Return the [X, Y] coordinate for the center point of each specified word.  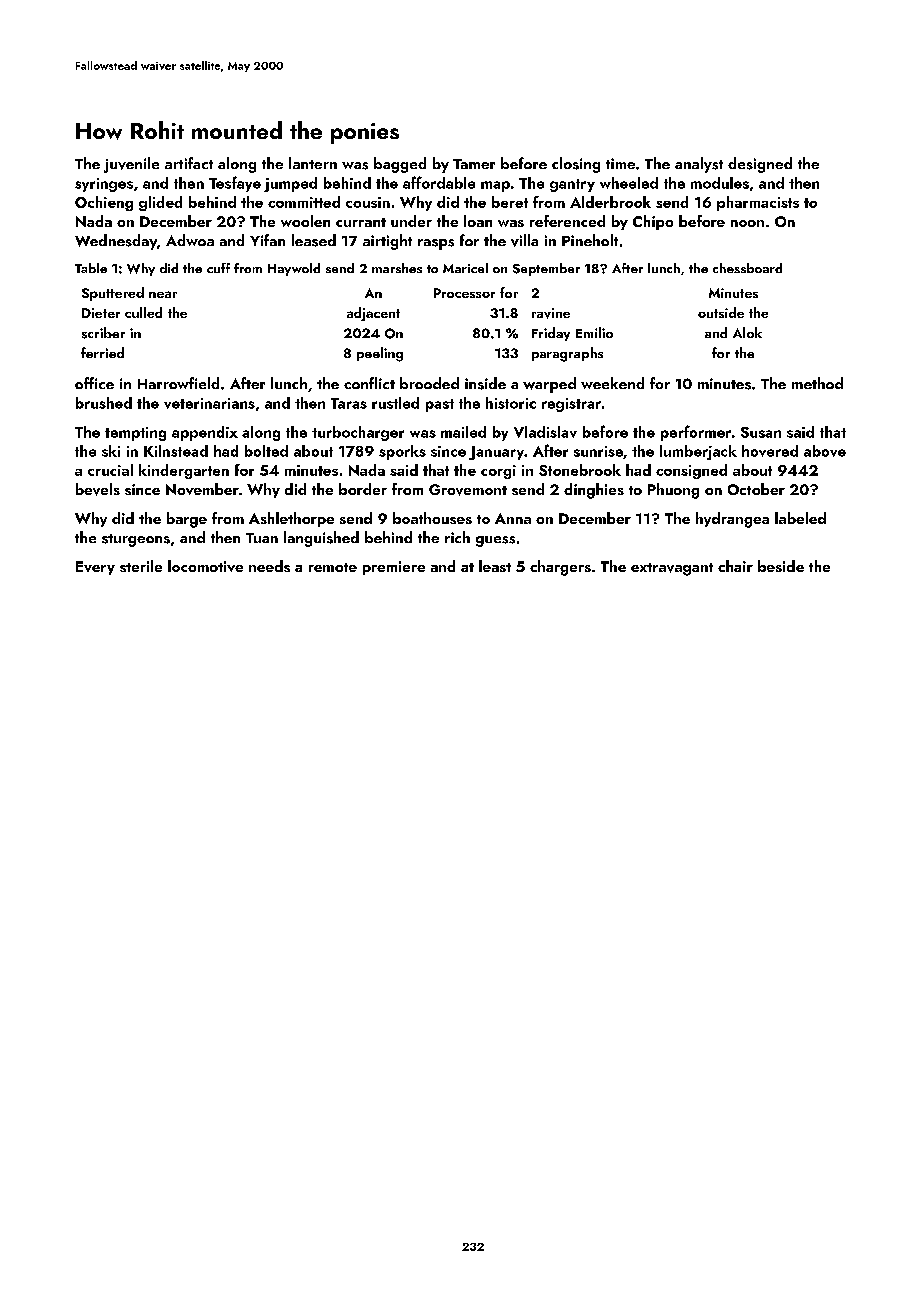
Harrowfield [178, 383]
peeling [380, 354]
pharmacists [758, 203]
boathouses [432, 518]
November [202, 489]
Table [91, 268]
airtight [387, 242]
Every [95, 568]
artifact [189, 163]
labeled [800, 518]
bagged [400, 165]
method [817, 383]
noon [747, 223]
